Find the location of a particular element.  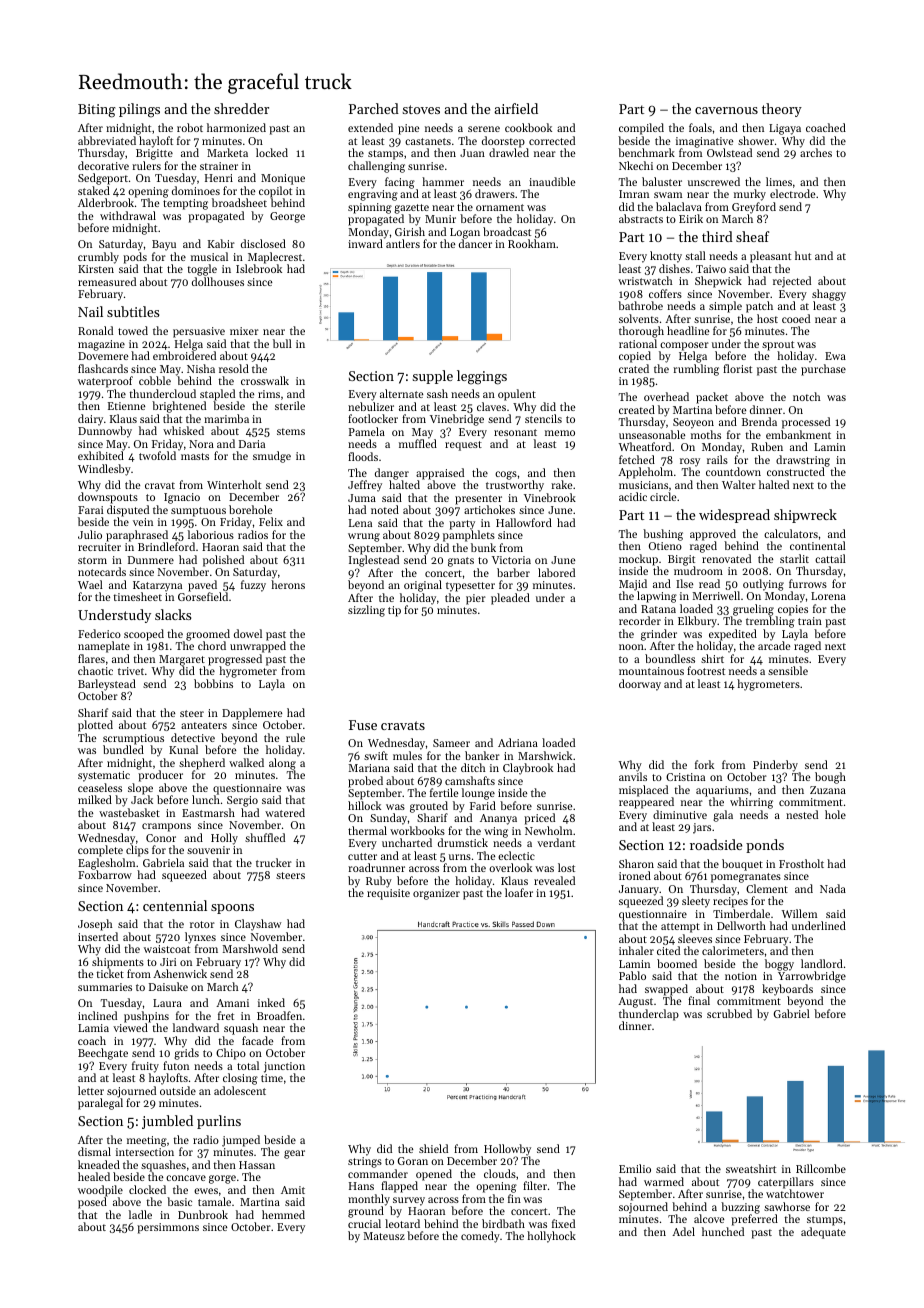

pilings is located at coordinates (139, 110).
